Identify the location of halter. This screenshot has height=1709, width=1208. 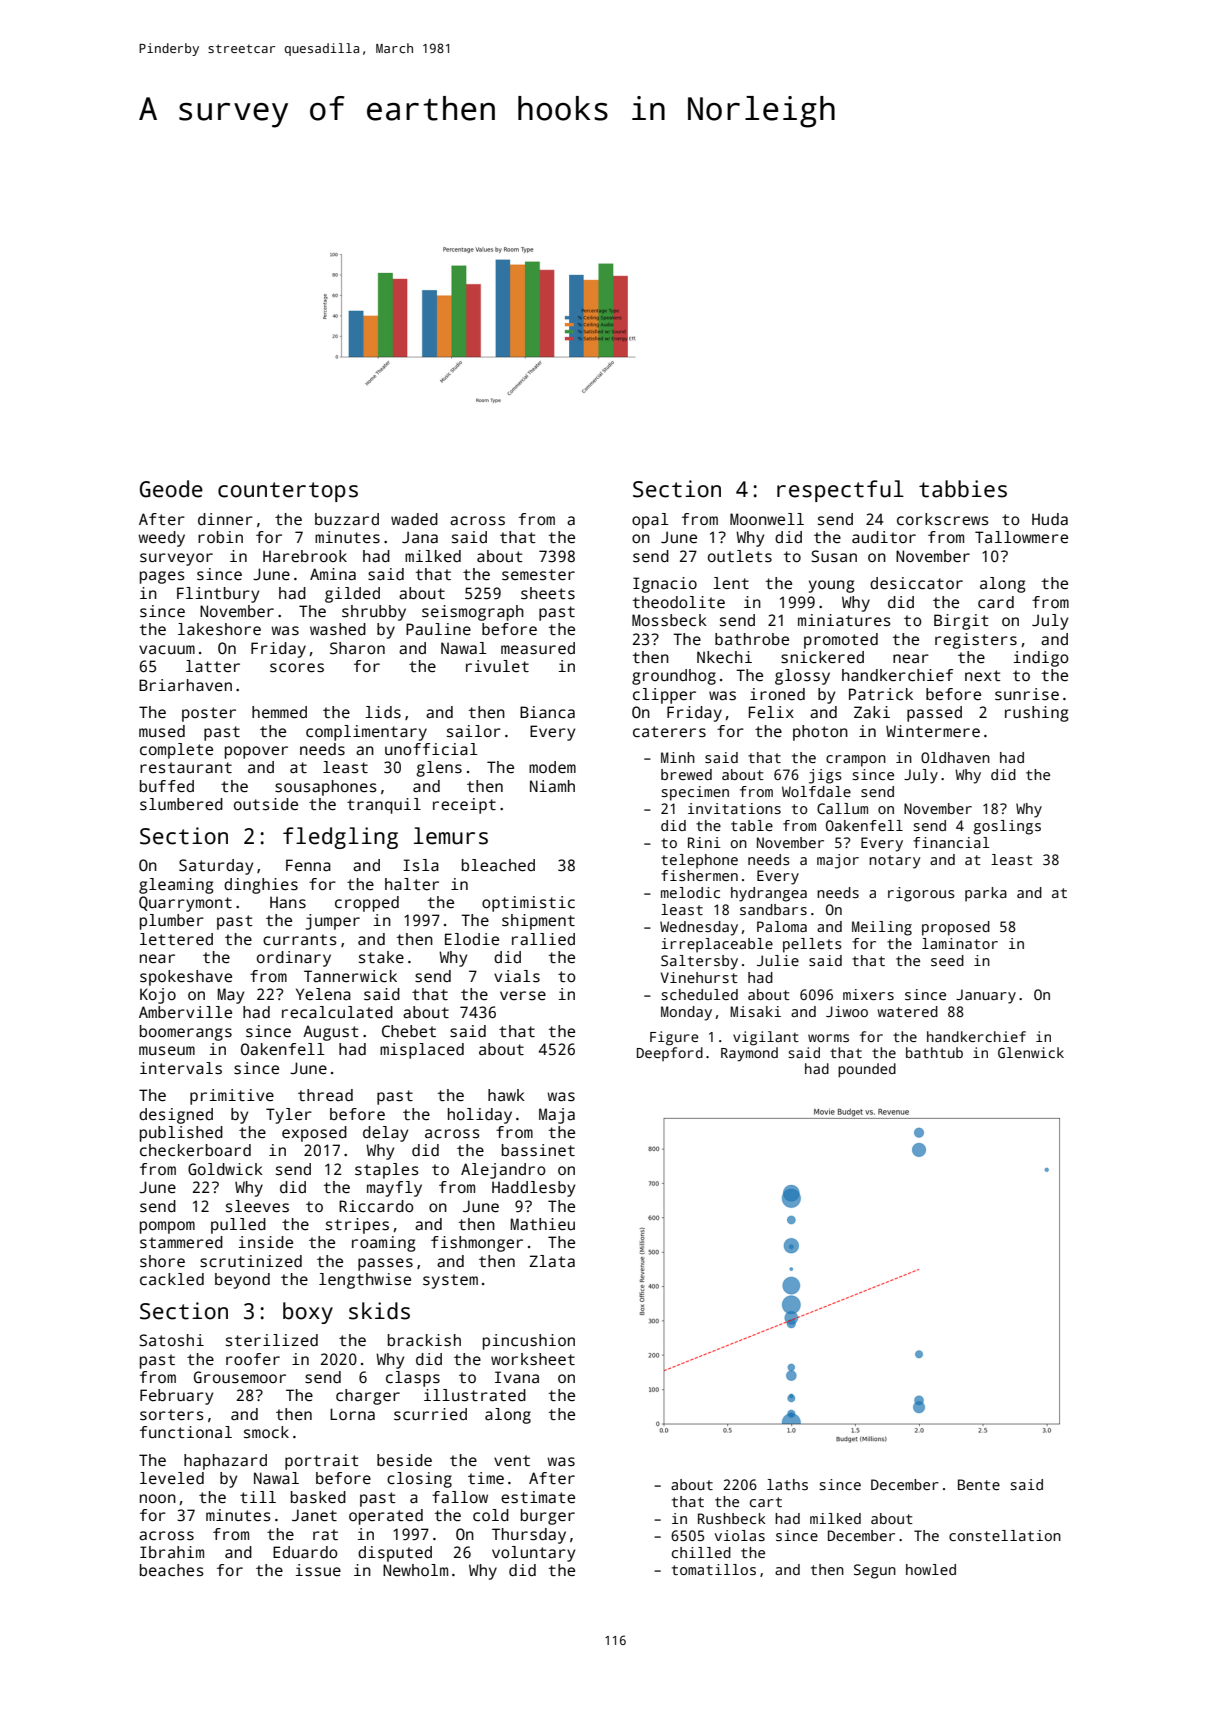
(412, 884).
